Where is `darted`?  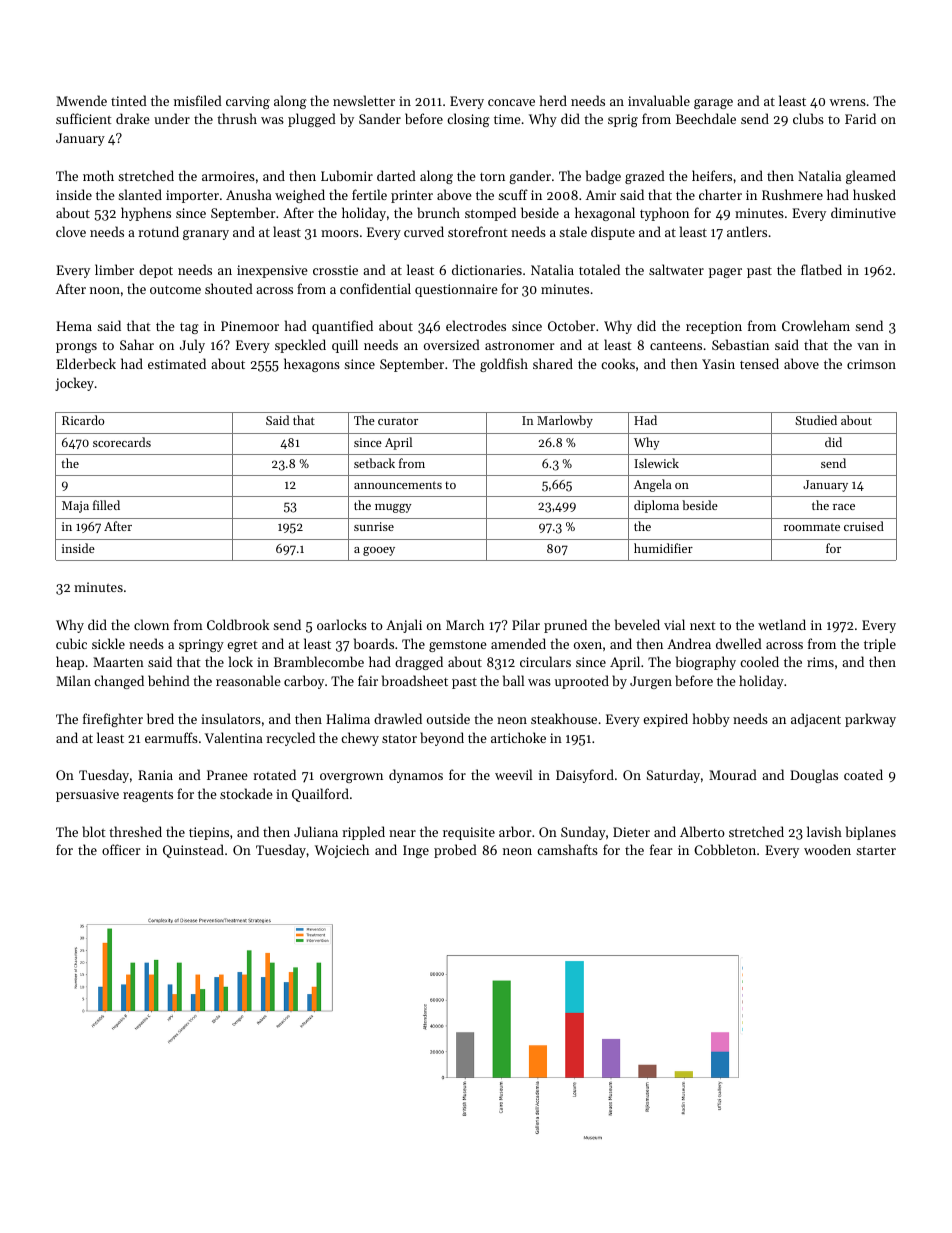 darted is located at coordinates (396, 175).
